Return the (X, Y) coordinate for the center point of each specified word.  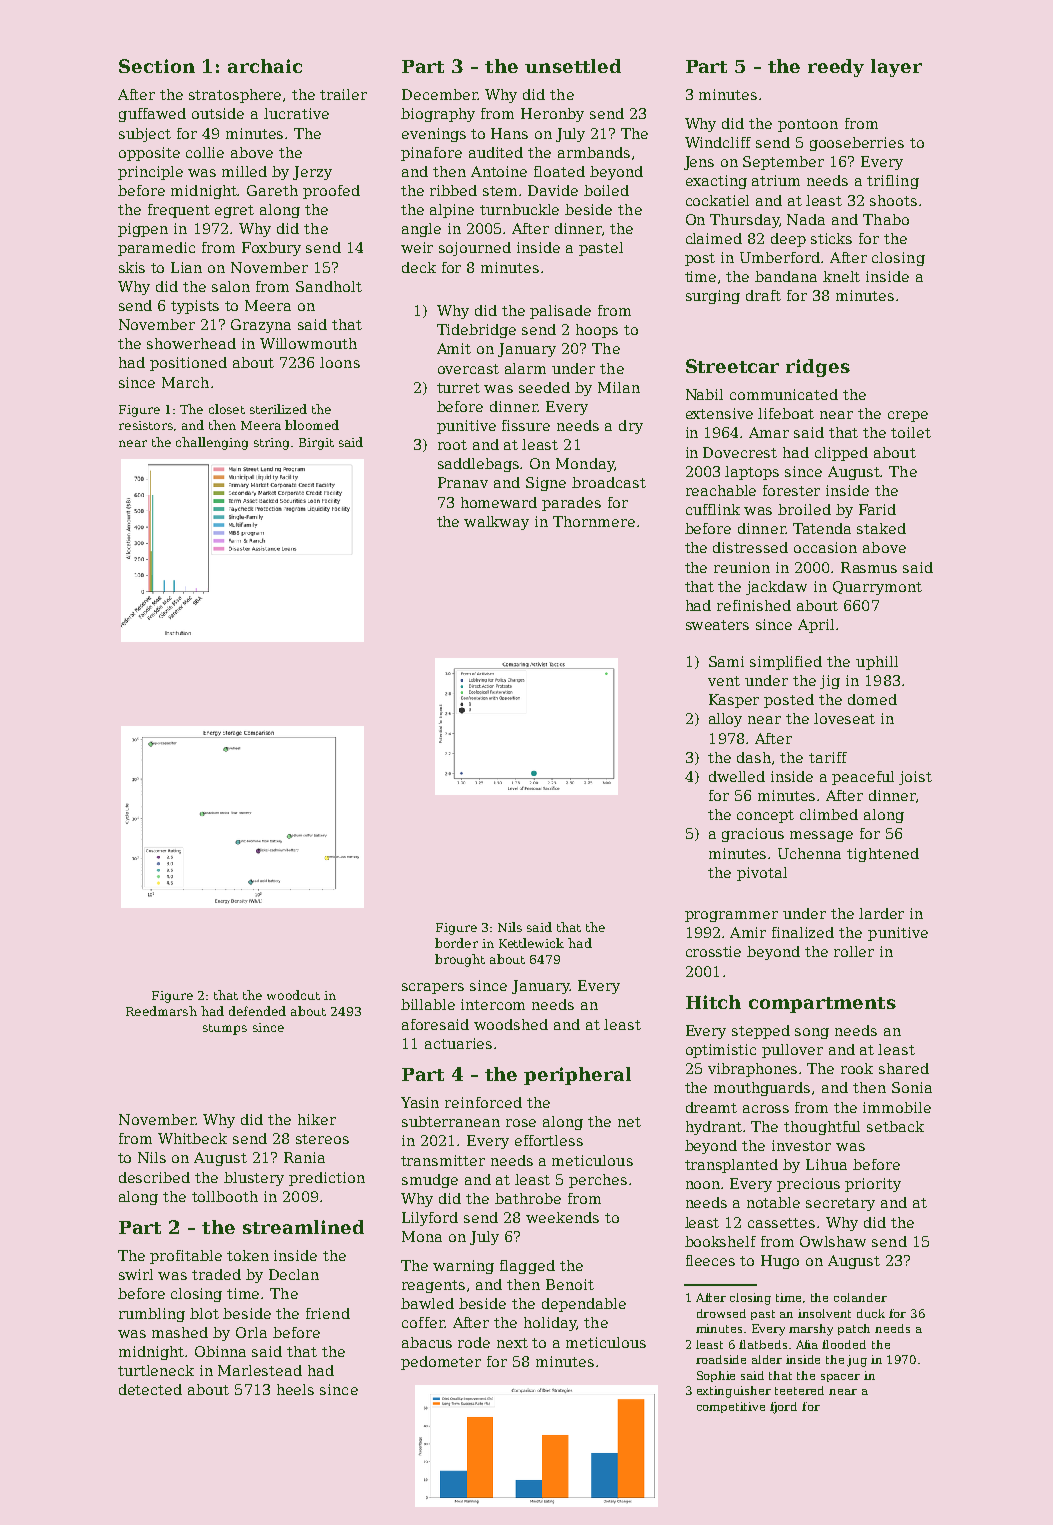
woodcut (293, 995)
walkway (496, 523)
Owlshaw (833, 1241)
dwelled (737, 776)
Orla (251, 1332)
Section (157, 66)
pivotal (762, 874)
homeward (499, 502)
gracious (753, 835)
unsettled (573, 66)
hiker (317, 1119)
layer (896, 68)
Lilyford (430, 1219)
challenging (212, 443)
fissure (526, 425)
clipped (841, 454)
